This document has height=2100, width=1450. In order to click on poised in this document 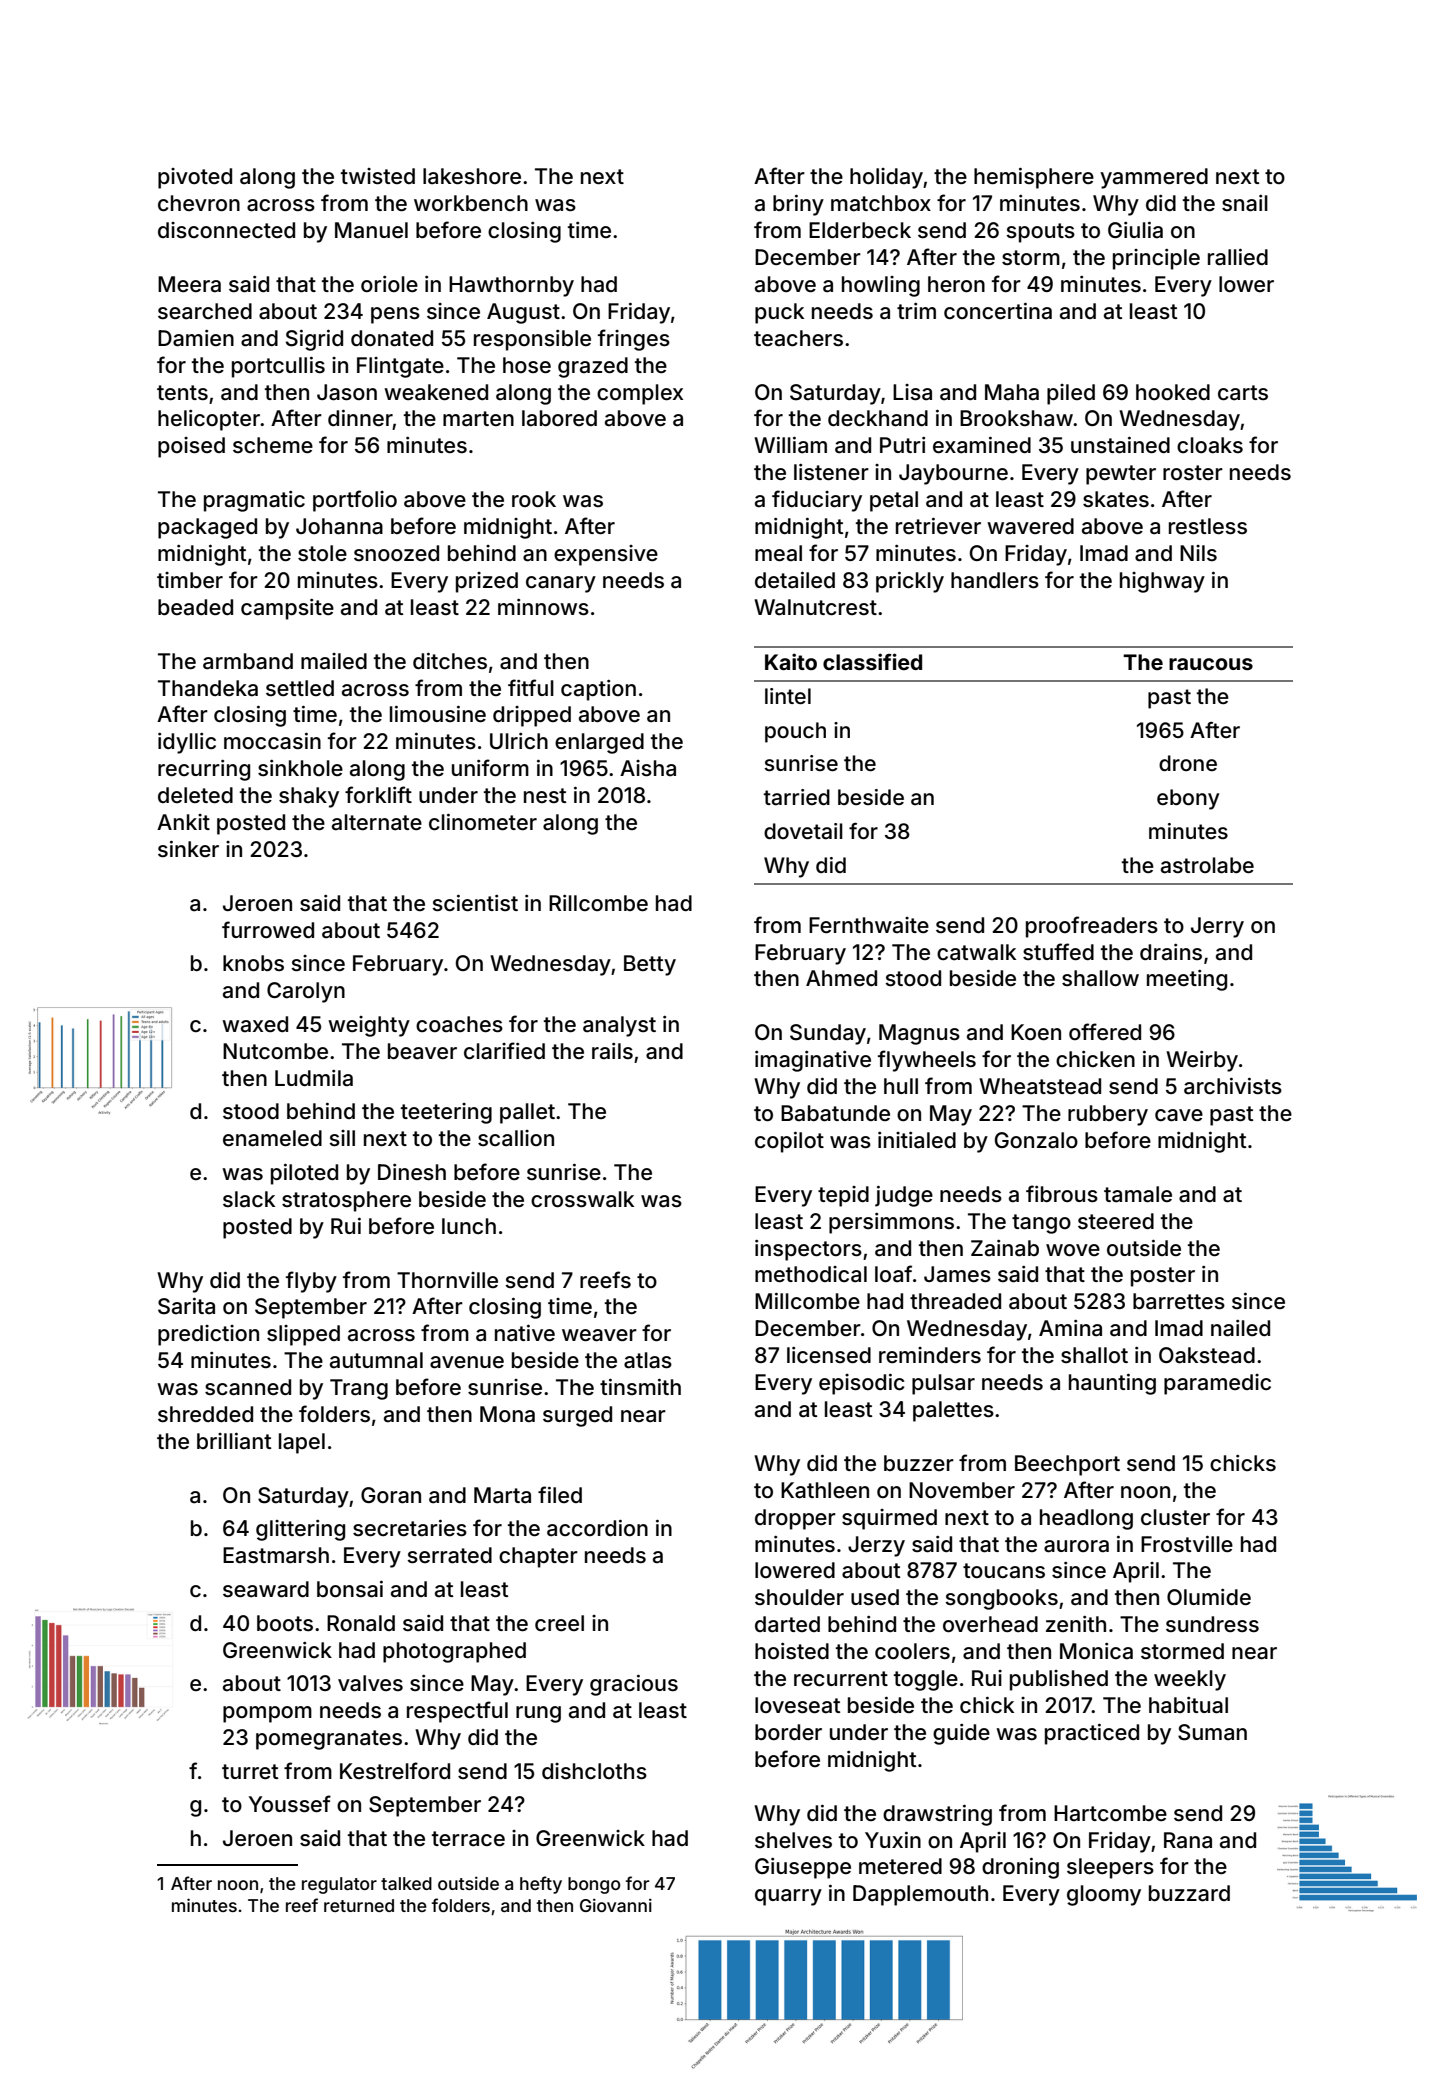, I will do `click(191, 447)`.
